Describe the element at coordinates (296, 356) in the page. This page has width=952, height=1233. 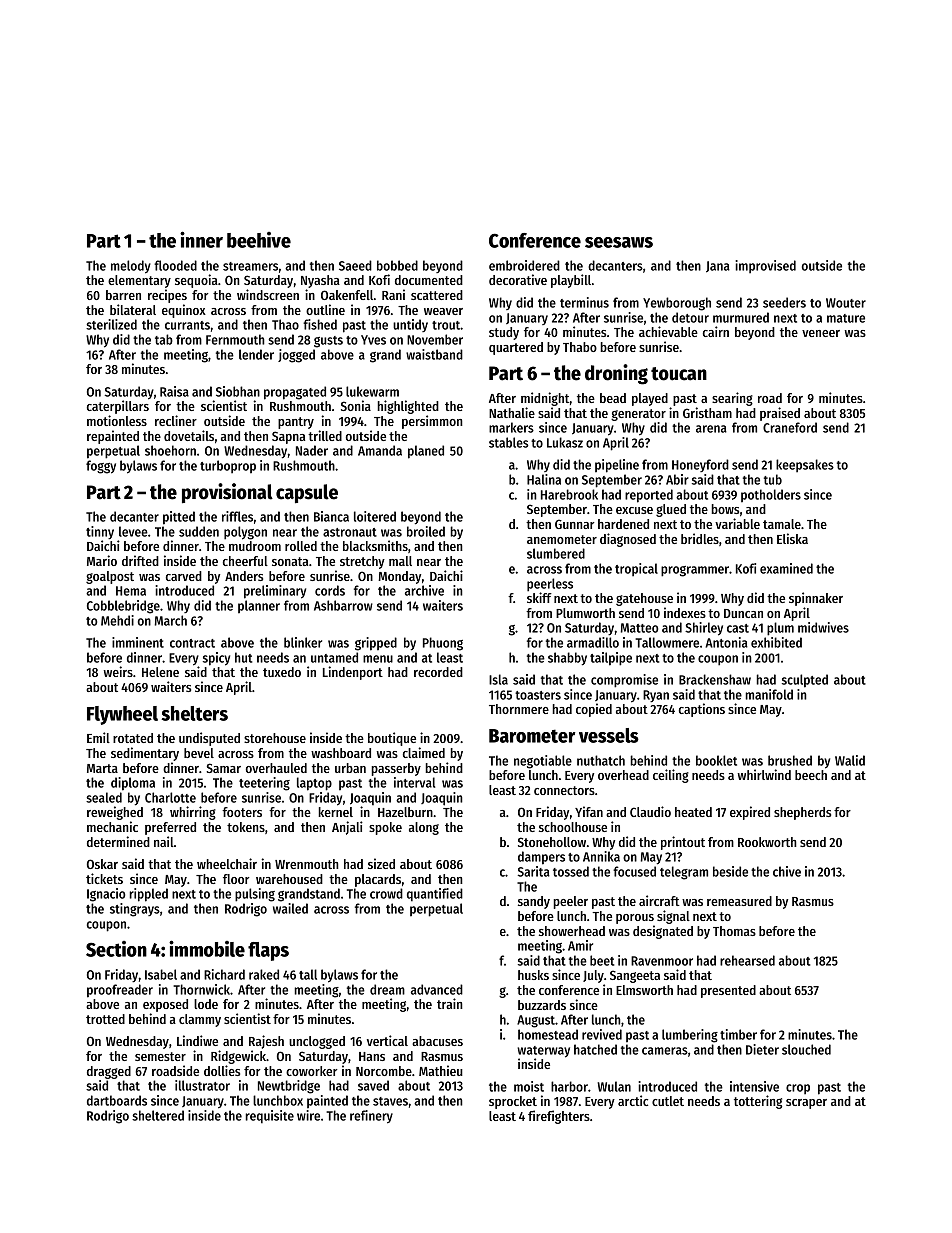
I see `jogged` at that location.
